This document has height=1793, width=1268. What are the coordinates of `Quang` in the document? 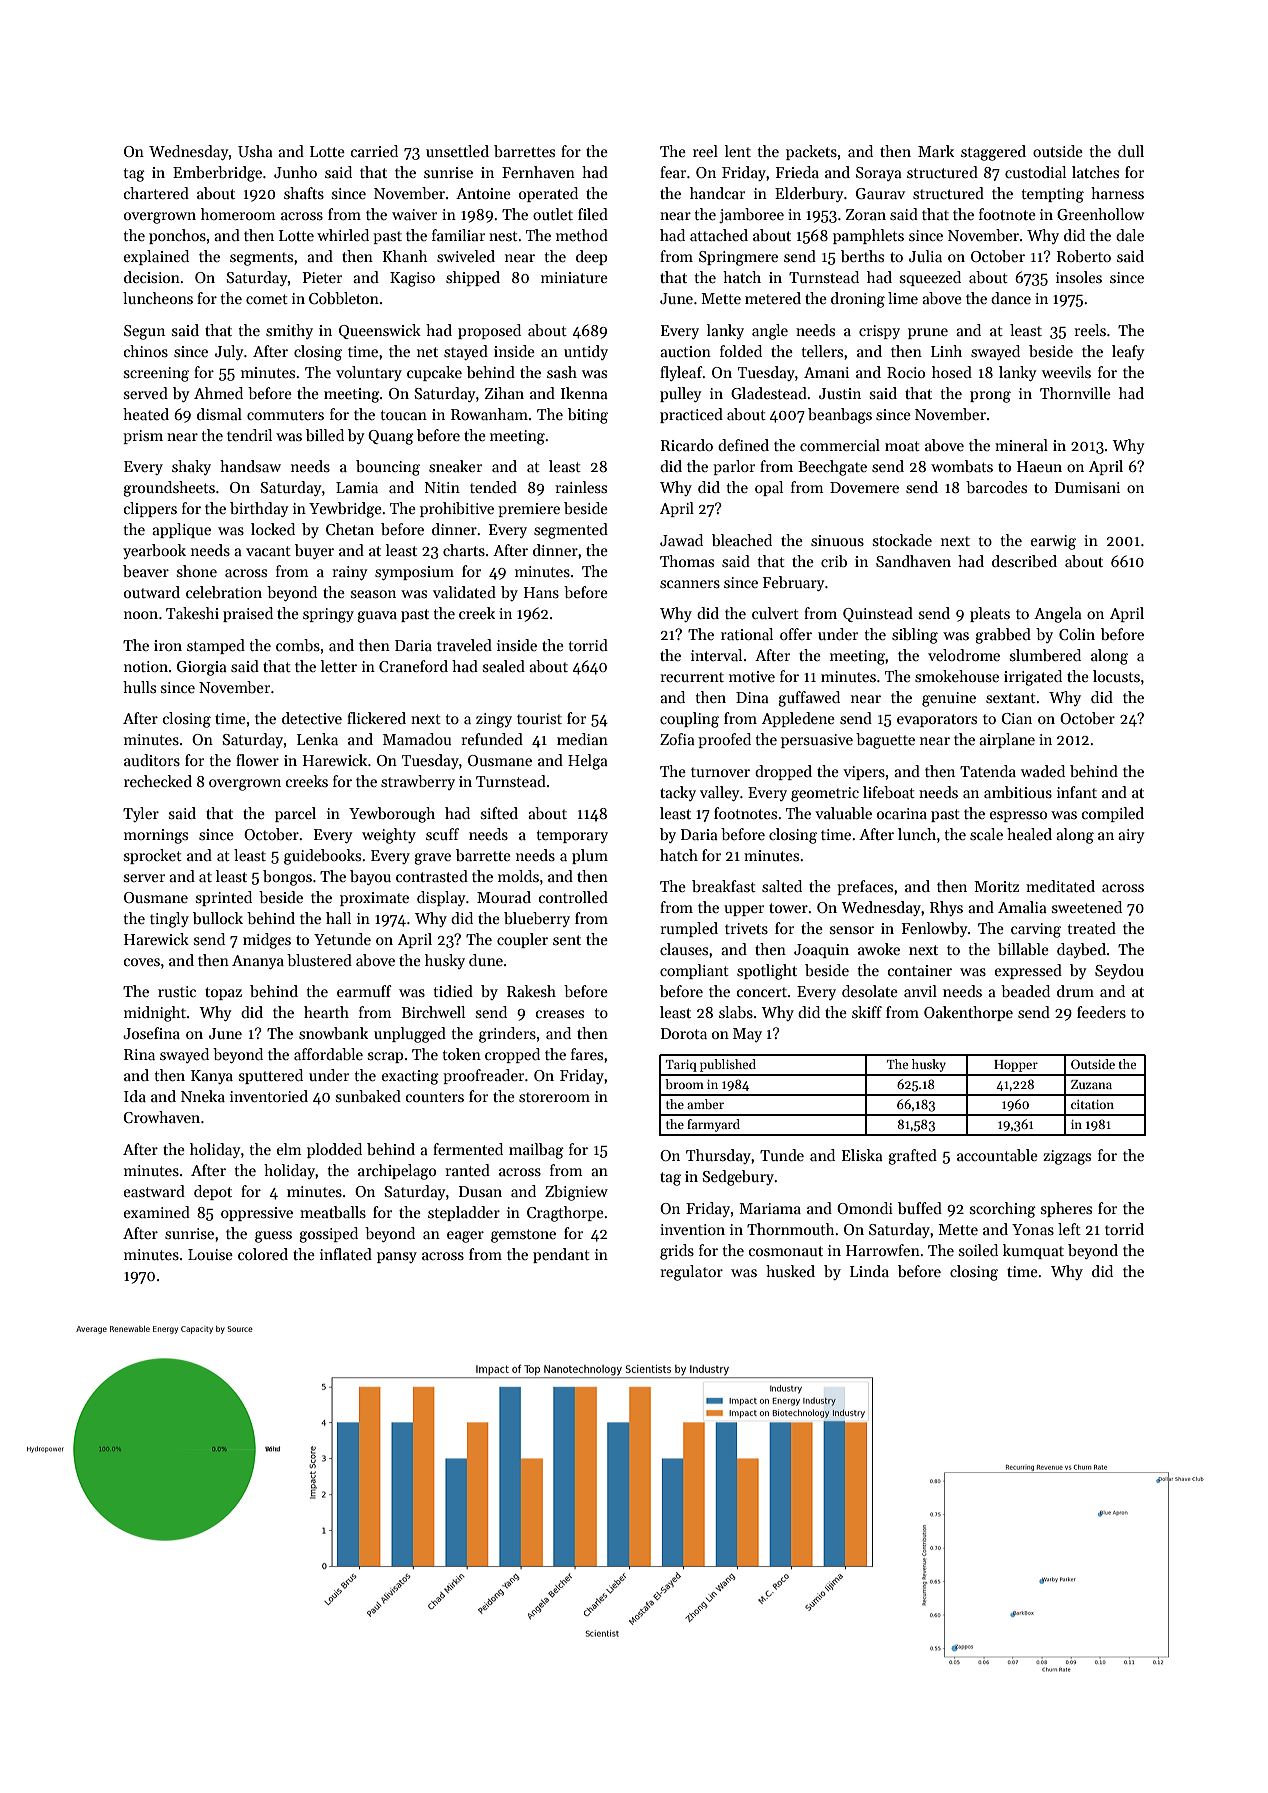 It's located at (391, 437).
